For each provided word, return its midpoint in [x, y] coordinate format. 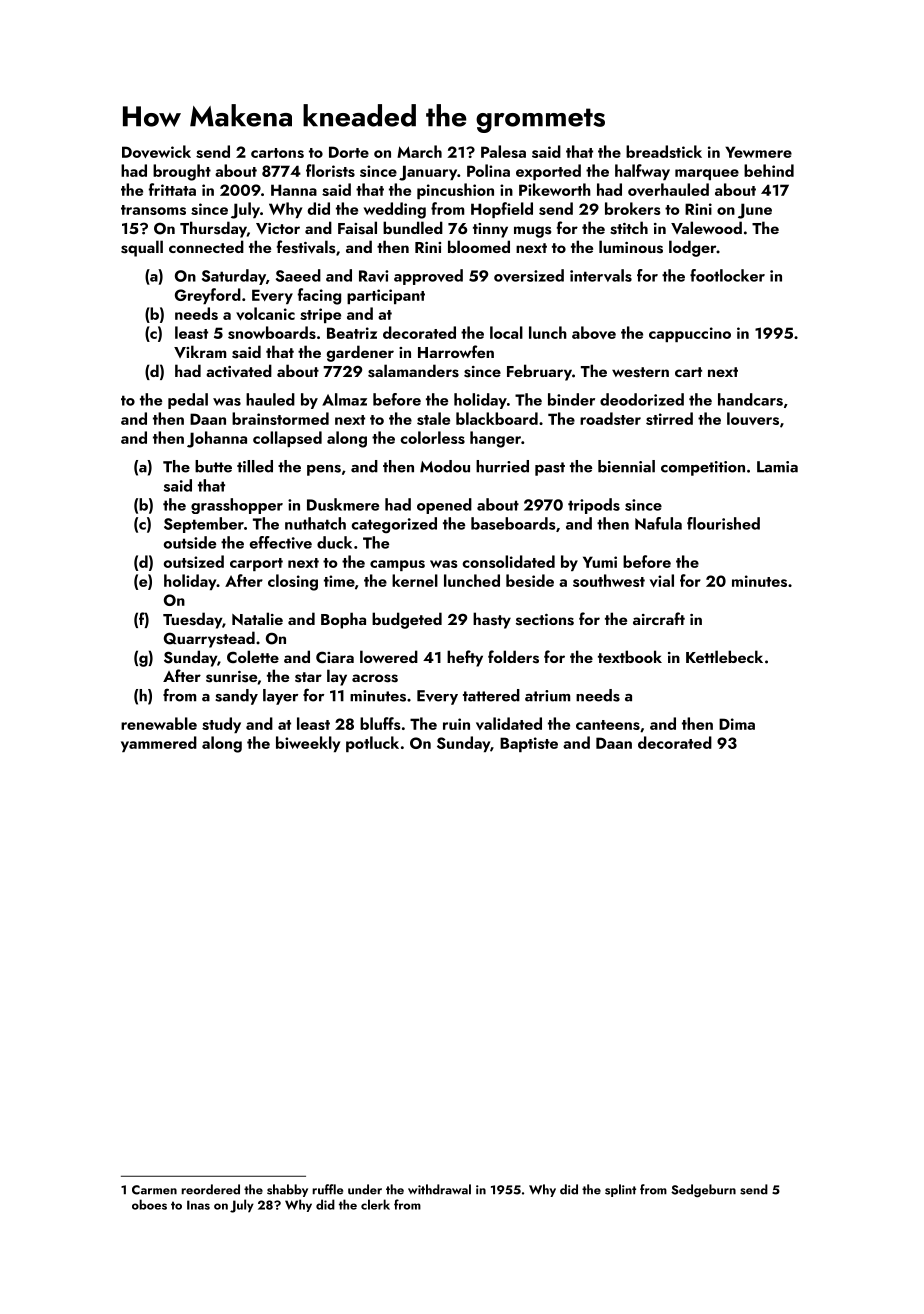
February [539, 372]
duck [334, 542]
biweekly [308, 744]
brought [182, 172]
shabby [287, 1190]
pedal [188, 401]
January [428, 173]
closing [293, 582]
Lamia [777, 467]
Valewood [706, 227]
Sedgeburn [703, 1191]
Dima [737, 724]
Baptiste [529, 744]
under [365, 1189]
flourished [723, 523]
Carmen [154, 1190]
